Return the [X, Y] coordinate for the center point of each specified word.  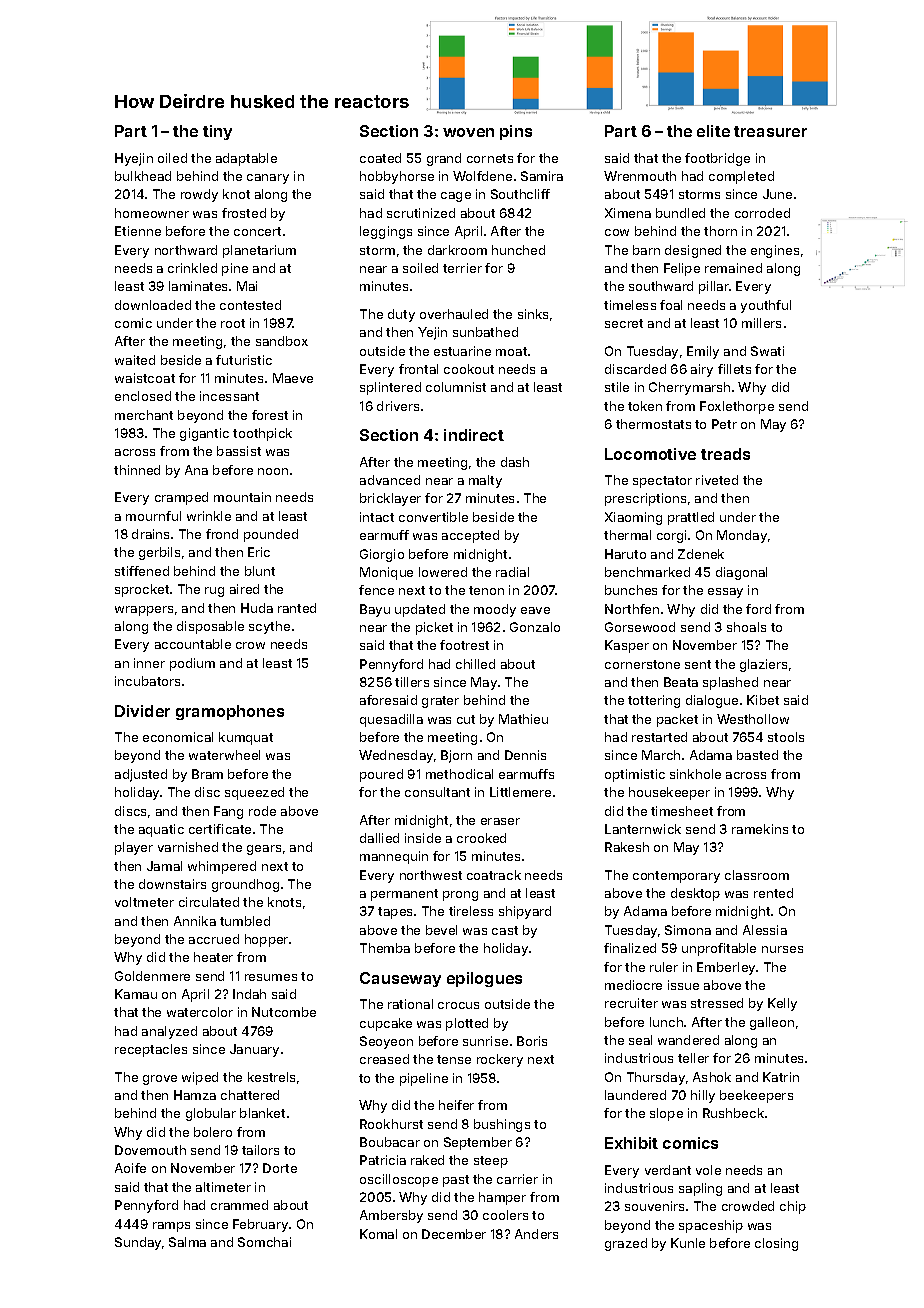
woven [468, 132]
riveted [717, 480]
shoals [746, 627]
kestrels [271, 1077]
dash [515, 462]
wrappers [144, 611]
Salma [187, 1242]
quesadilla [391, 720]
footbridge [717, 159]
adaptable [246, 159]
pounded [271, 535]
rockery [500, 1060]
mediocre [633, 985]
